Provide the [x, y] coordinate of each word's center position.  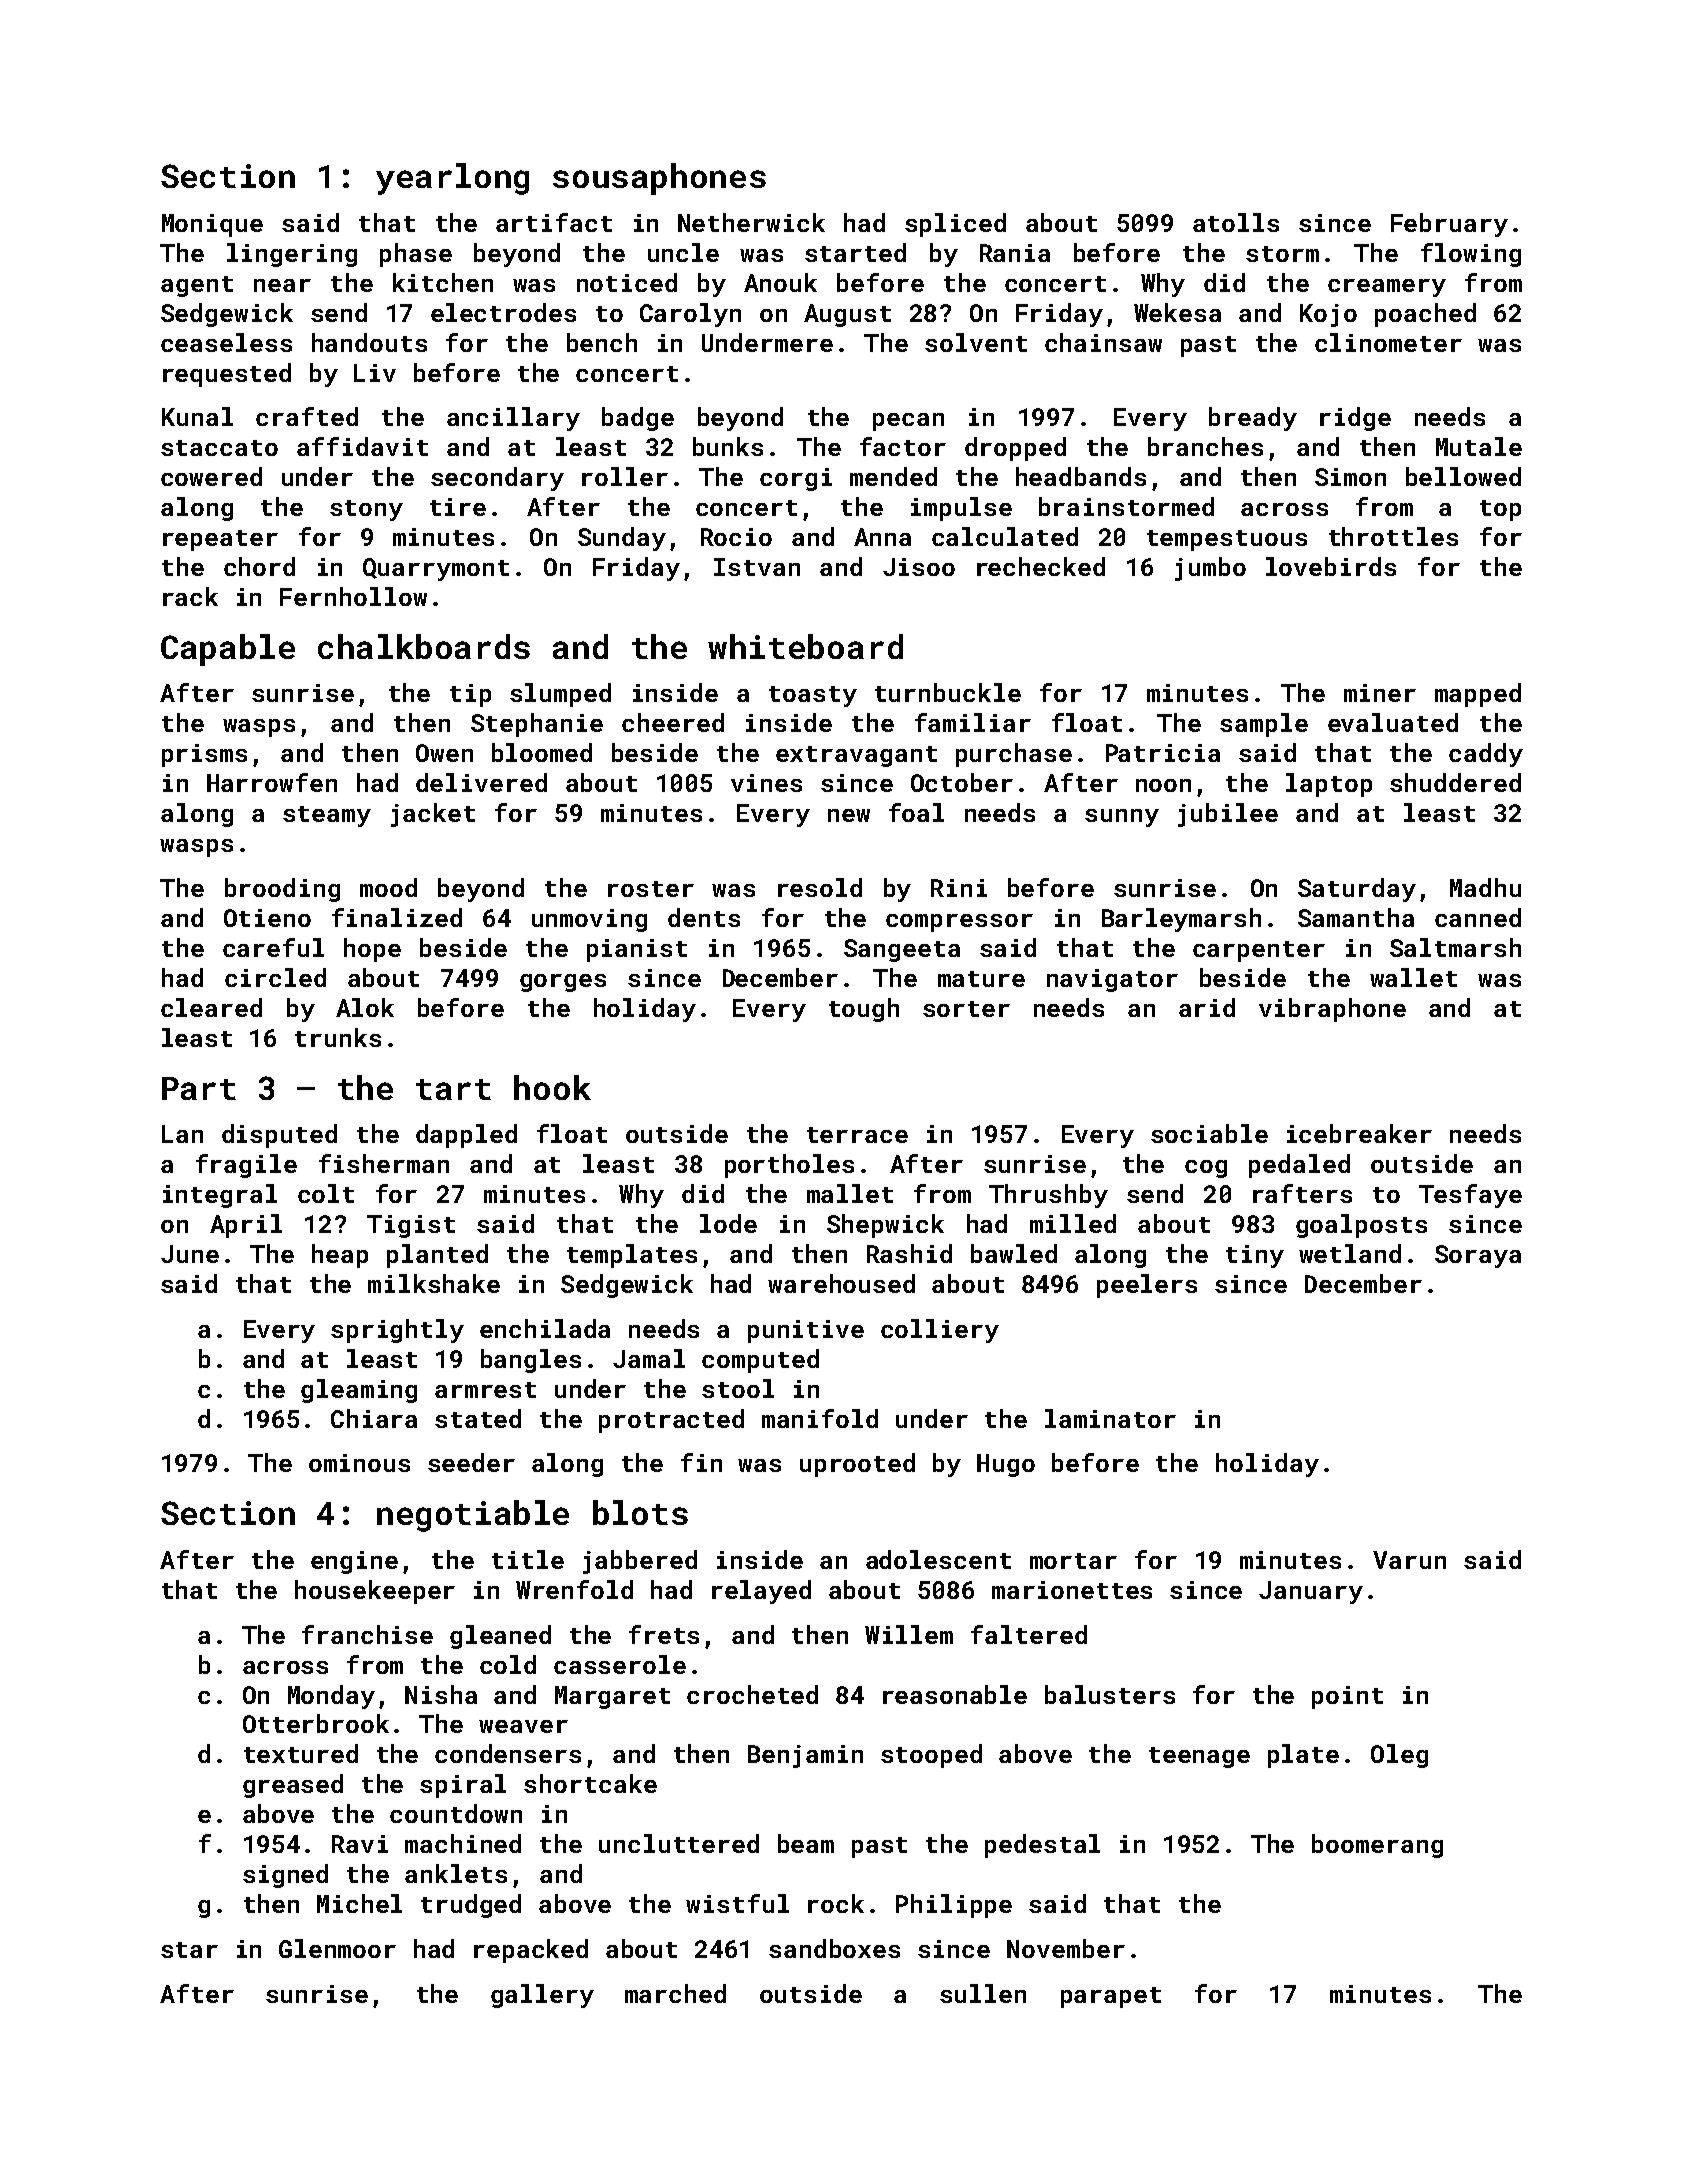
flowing [1471, 255]
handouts [369, 342]
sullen [983, 1993]
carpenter [1259, 951]
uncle [683, 252]
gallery [542, 1996]
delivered [481, 782]
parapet [1111, 1997]
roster [651, 889]
